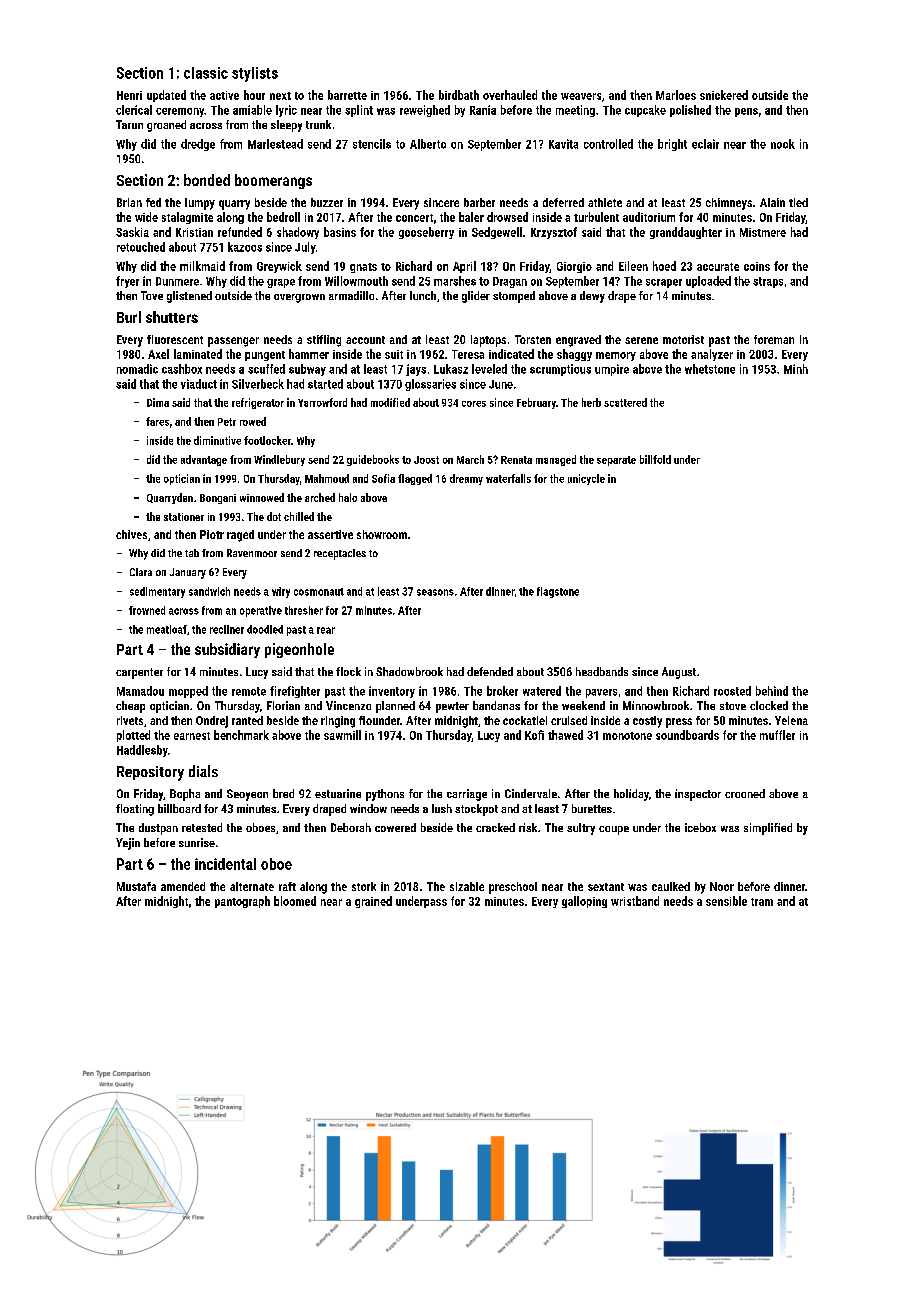 The image size is (924, 1308). What do you see at coordinates (132, 232) in the screenshot?
I see `Saskia` at bounding box center [132, 232].
